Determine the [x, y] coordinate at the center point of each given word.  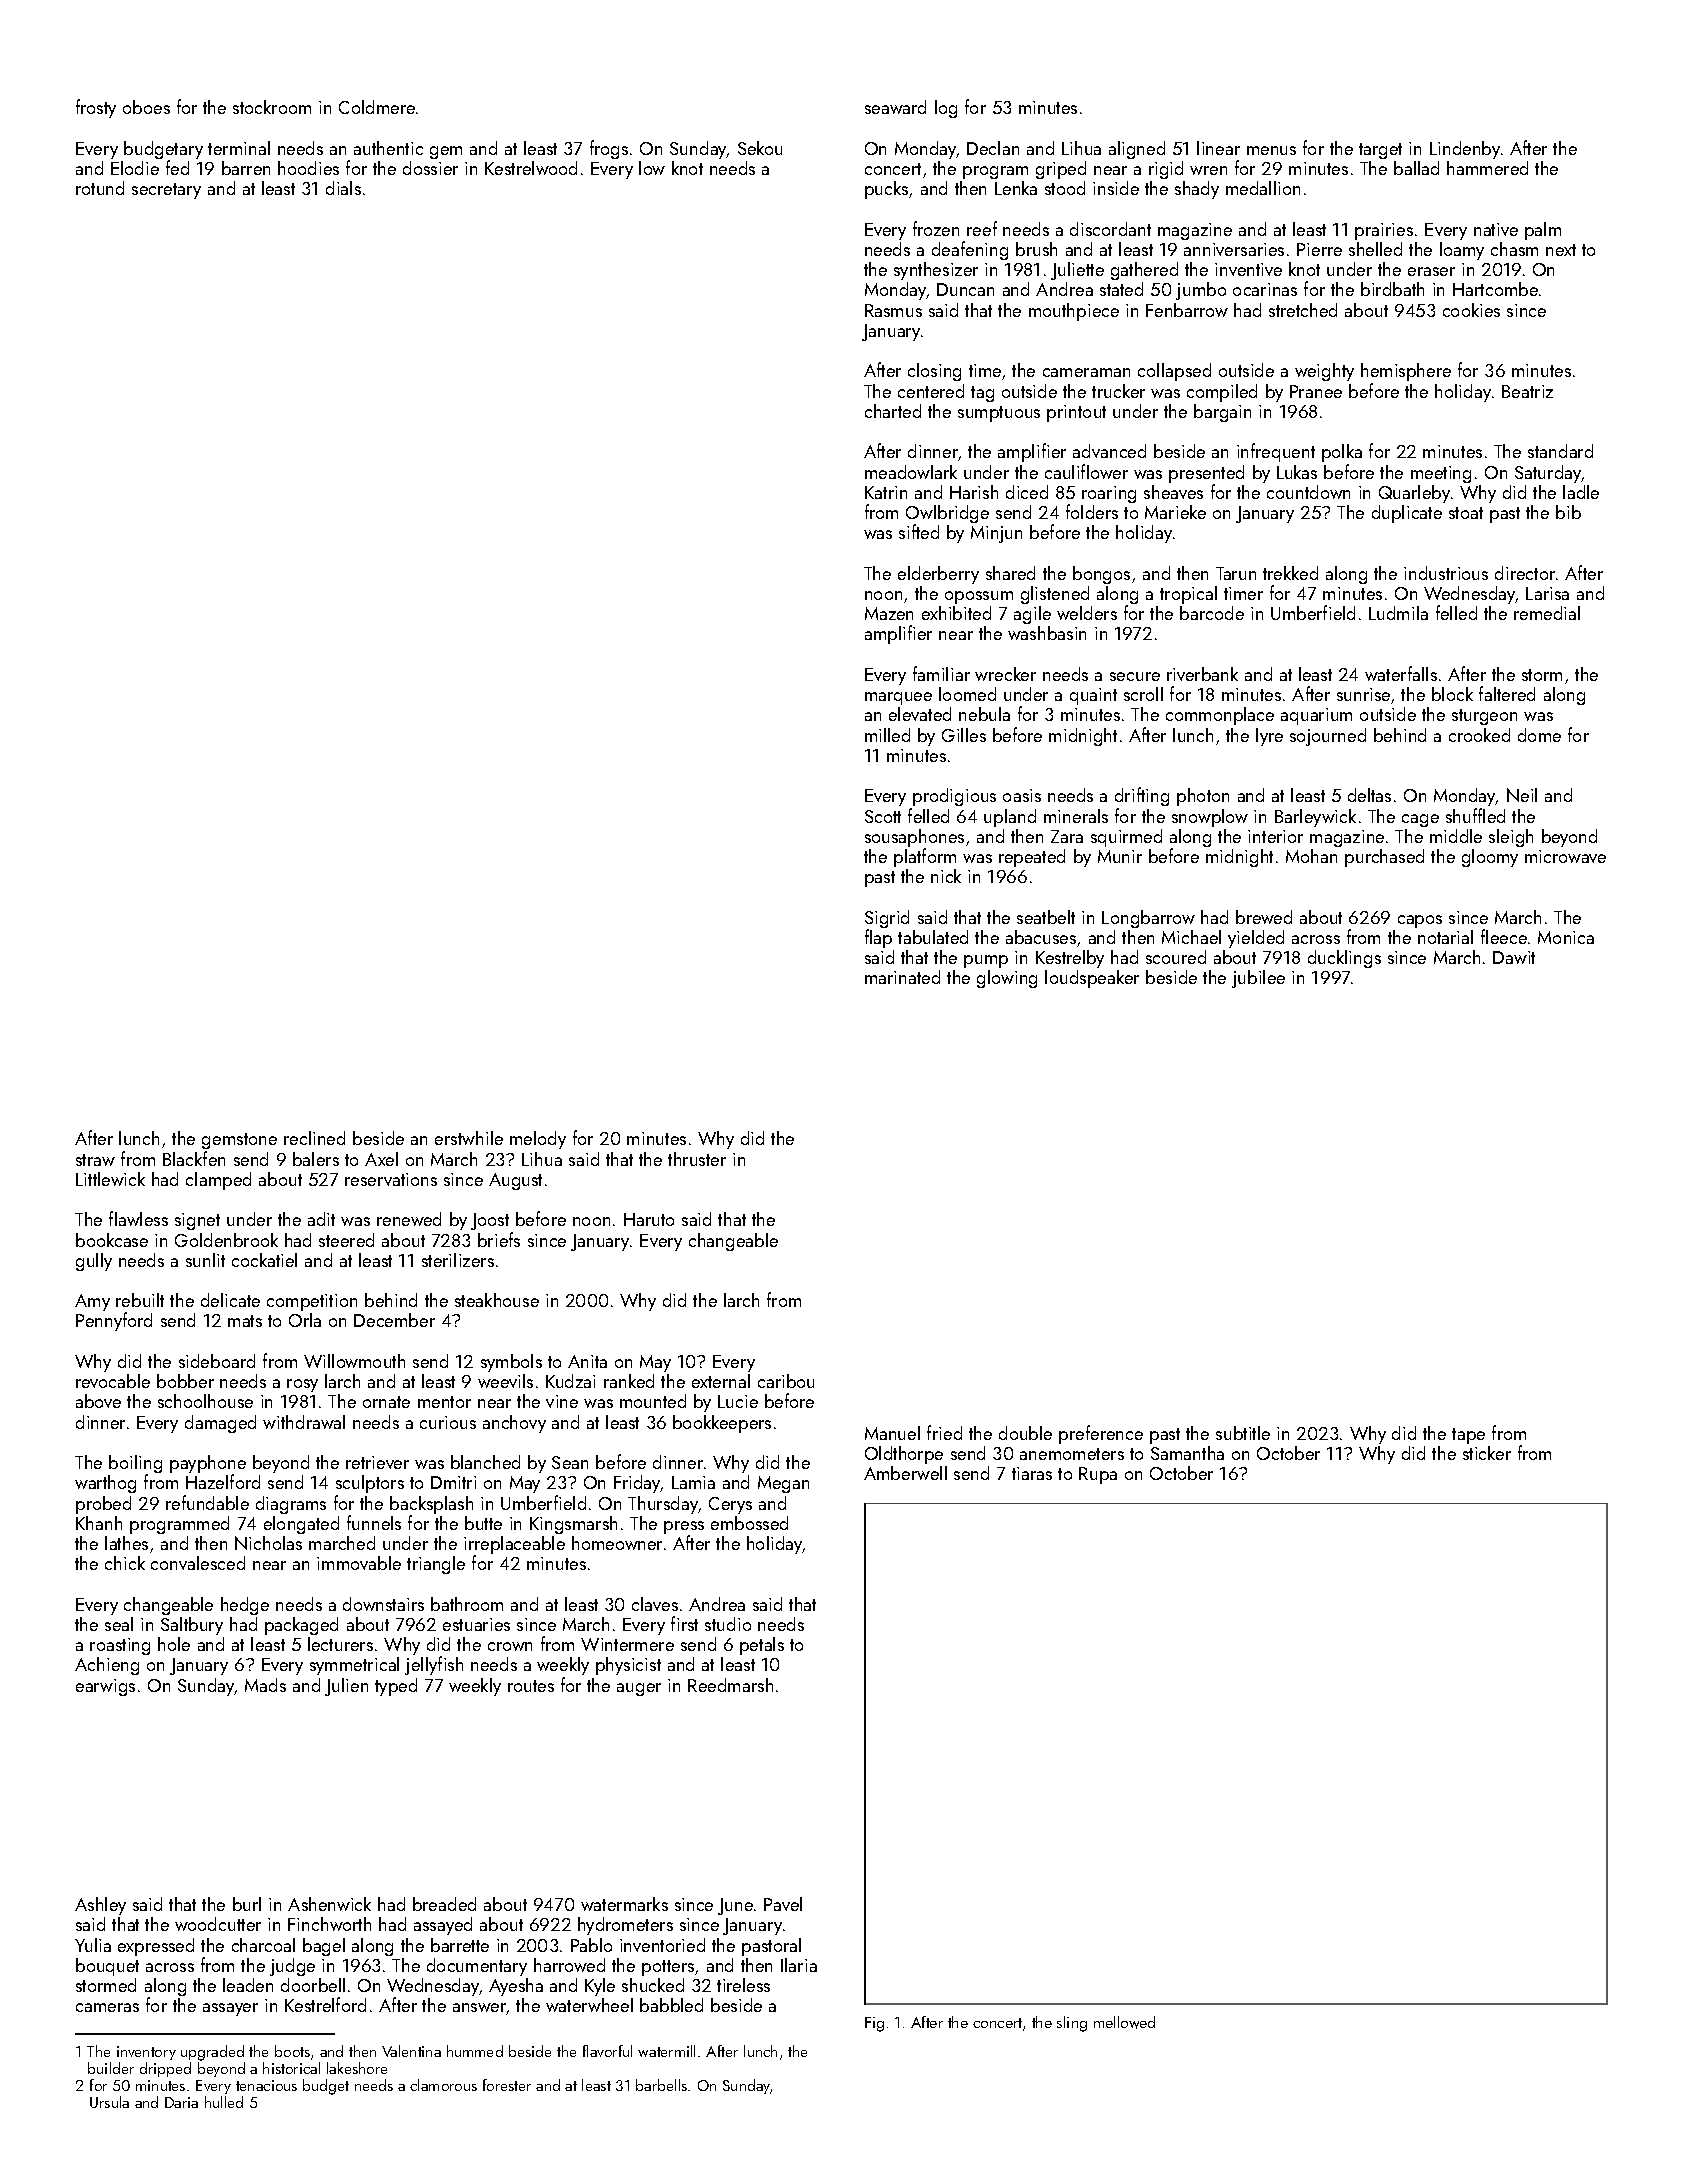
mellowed [1124, 2022]
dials [343, 188]
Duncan [965, 289]
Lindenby [1465, 150]
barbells [661, 2085]
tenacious [266, 2085]
